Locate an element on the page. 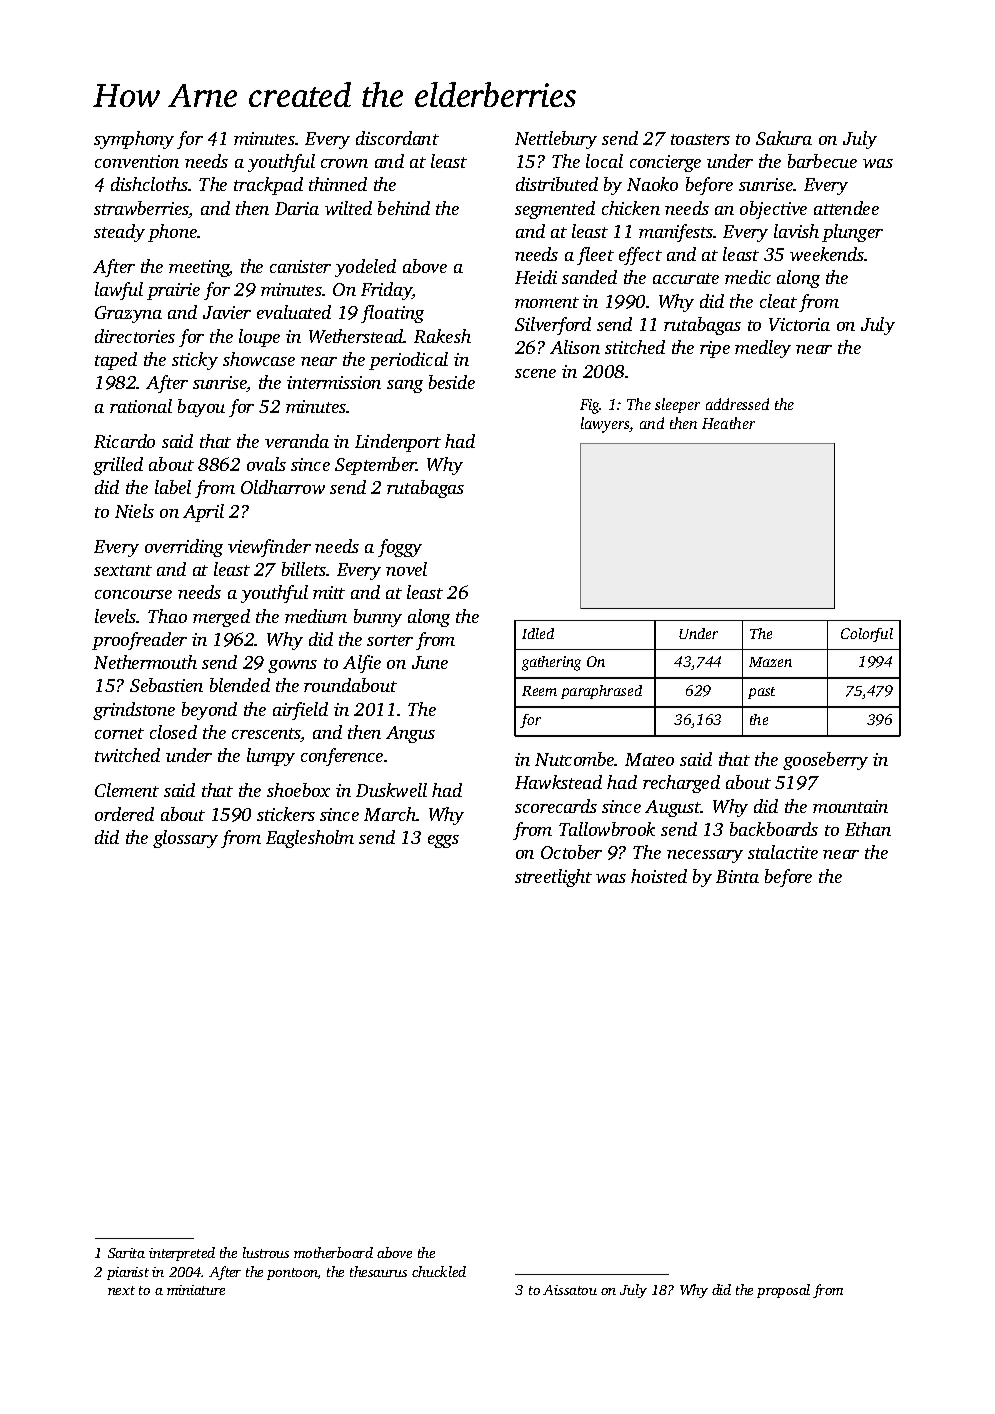  sextant is located at coordinates (123, 570).
